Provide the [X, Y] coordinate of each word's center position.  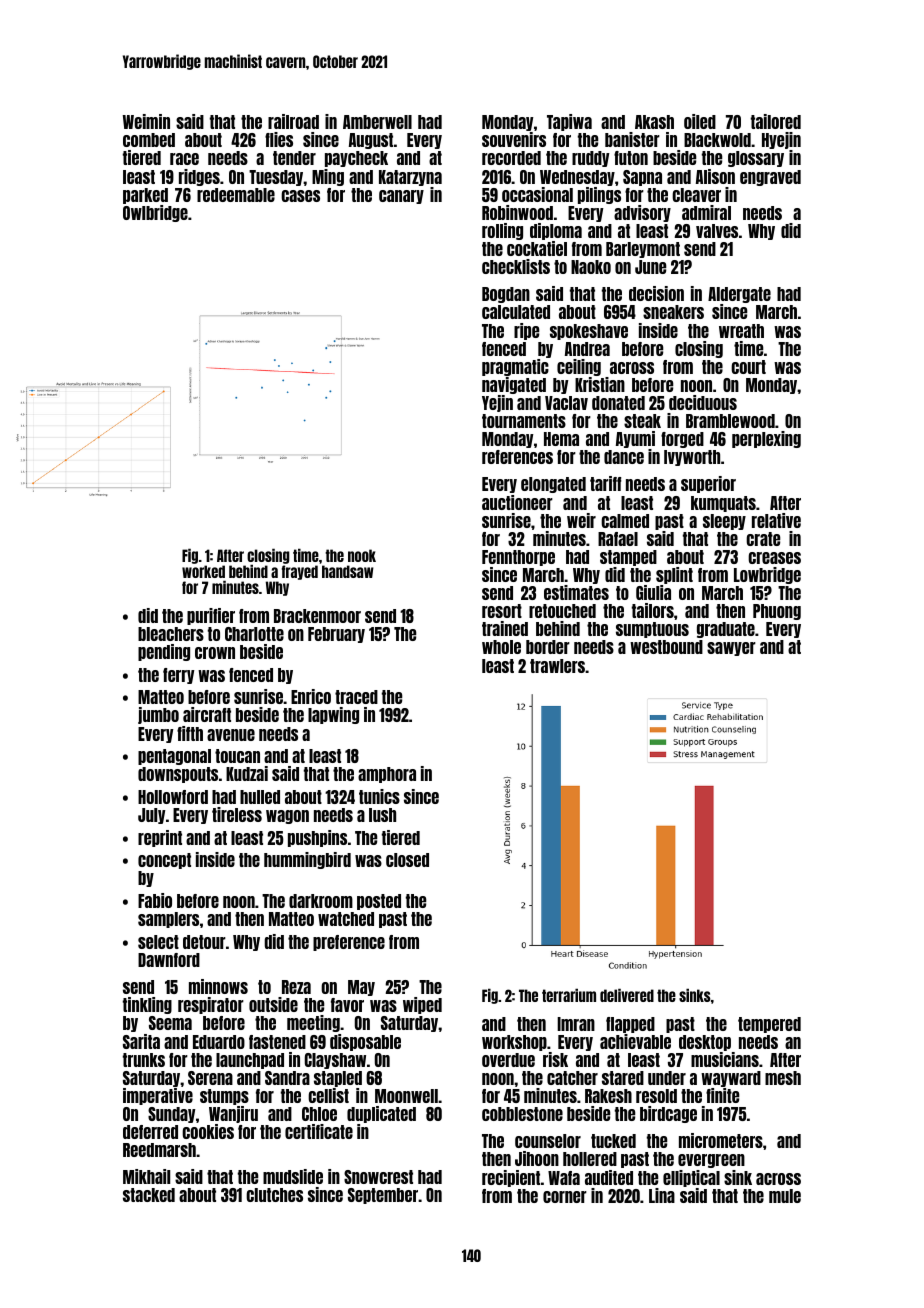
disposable [365, 1042]
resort [502, 611]
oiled [700, 121]
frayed [300, 572]
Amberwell [377, 122]
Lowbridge [767, 575]
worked [203, 571]
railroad [293, 121]
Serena [210, 1078]
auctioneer [517, 502]
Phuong [777, 612]
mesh [783, 1078]
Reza [296, 987]
